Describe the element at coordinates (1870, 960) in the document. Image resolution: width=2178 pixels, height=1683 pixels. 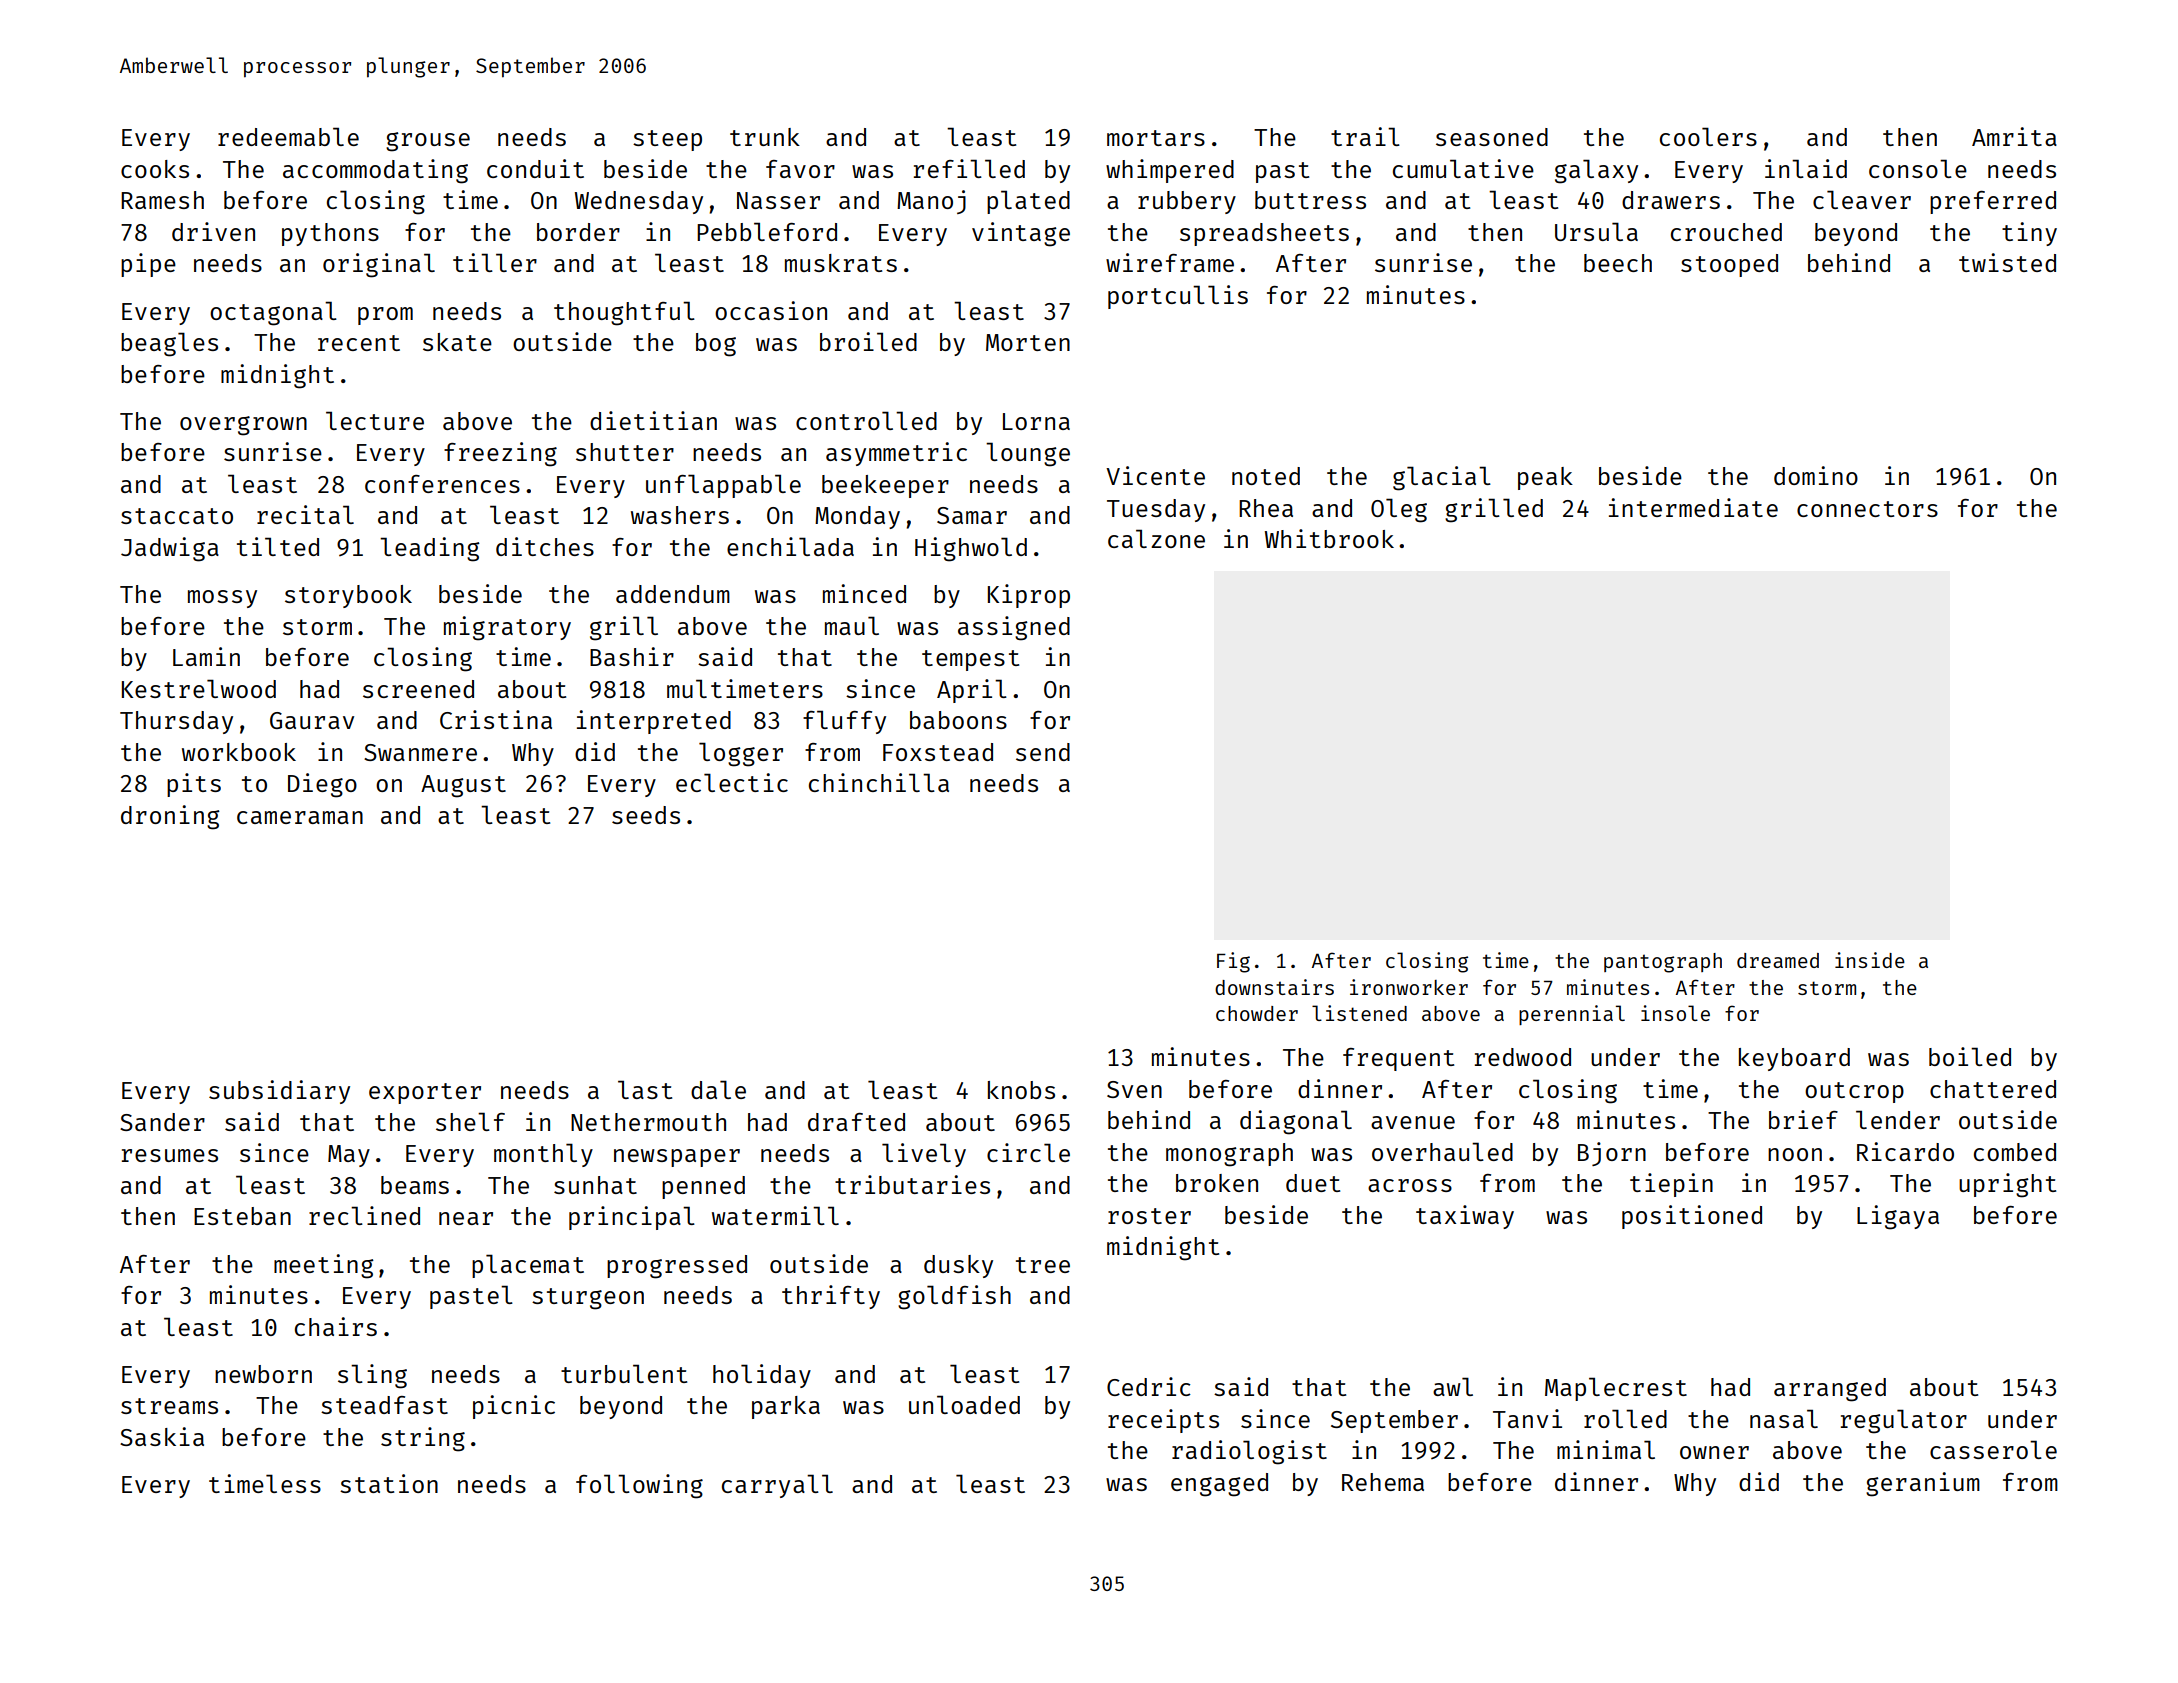
I see `inside` at that location.
